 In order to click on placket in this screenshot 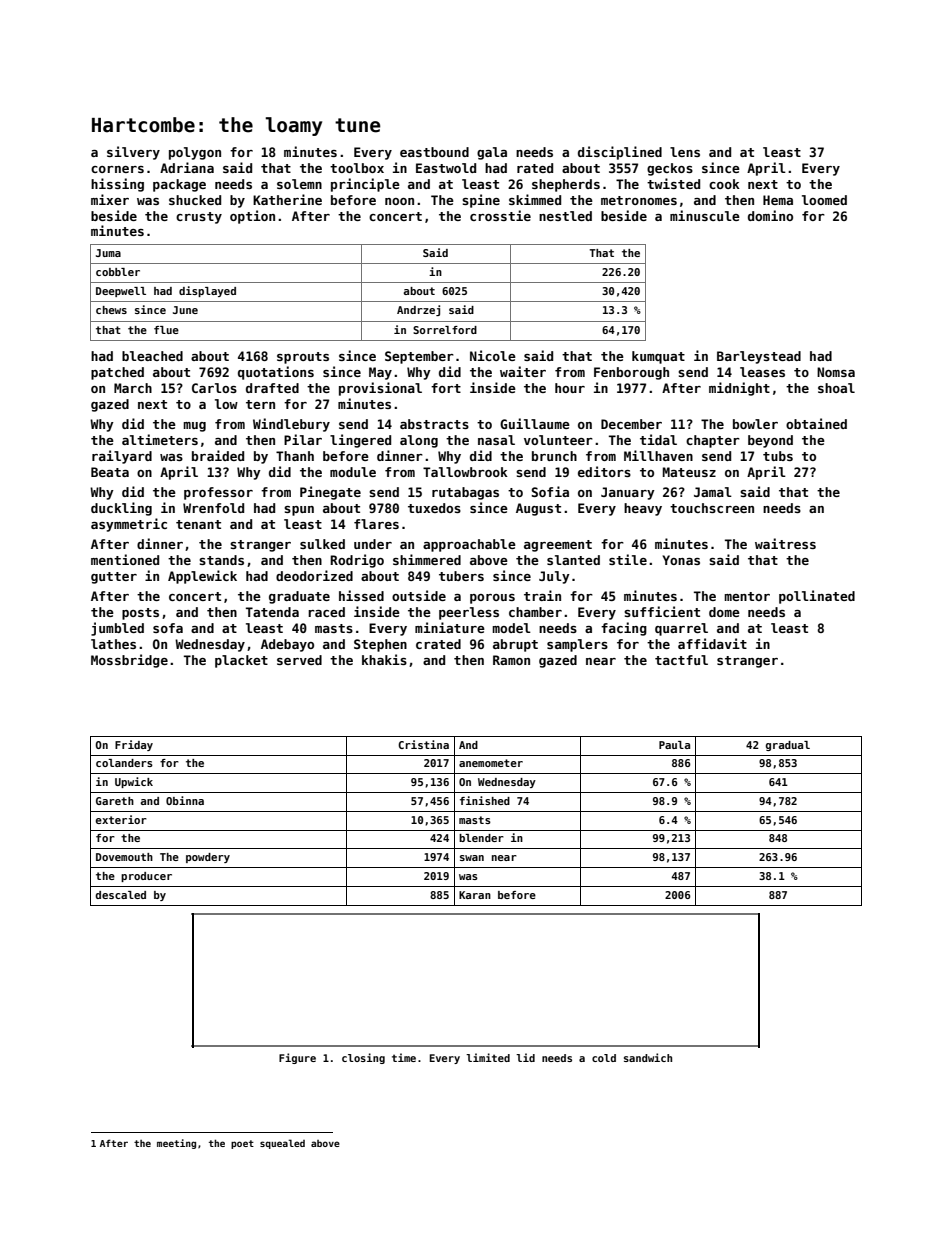, I will do `click(241, 661)`.
